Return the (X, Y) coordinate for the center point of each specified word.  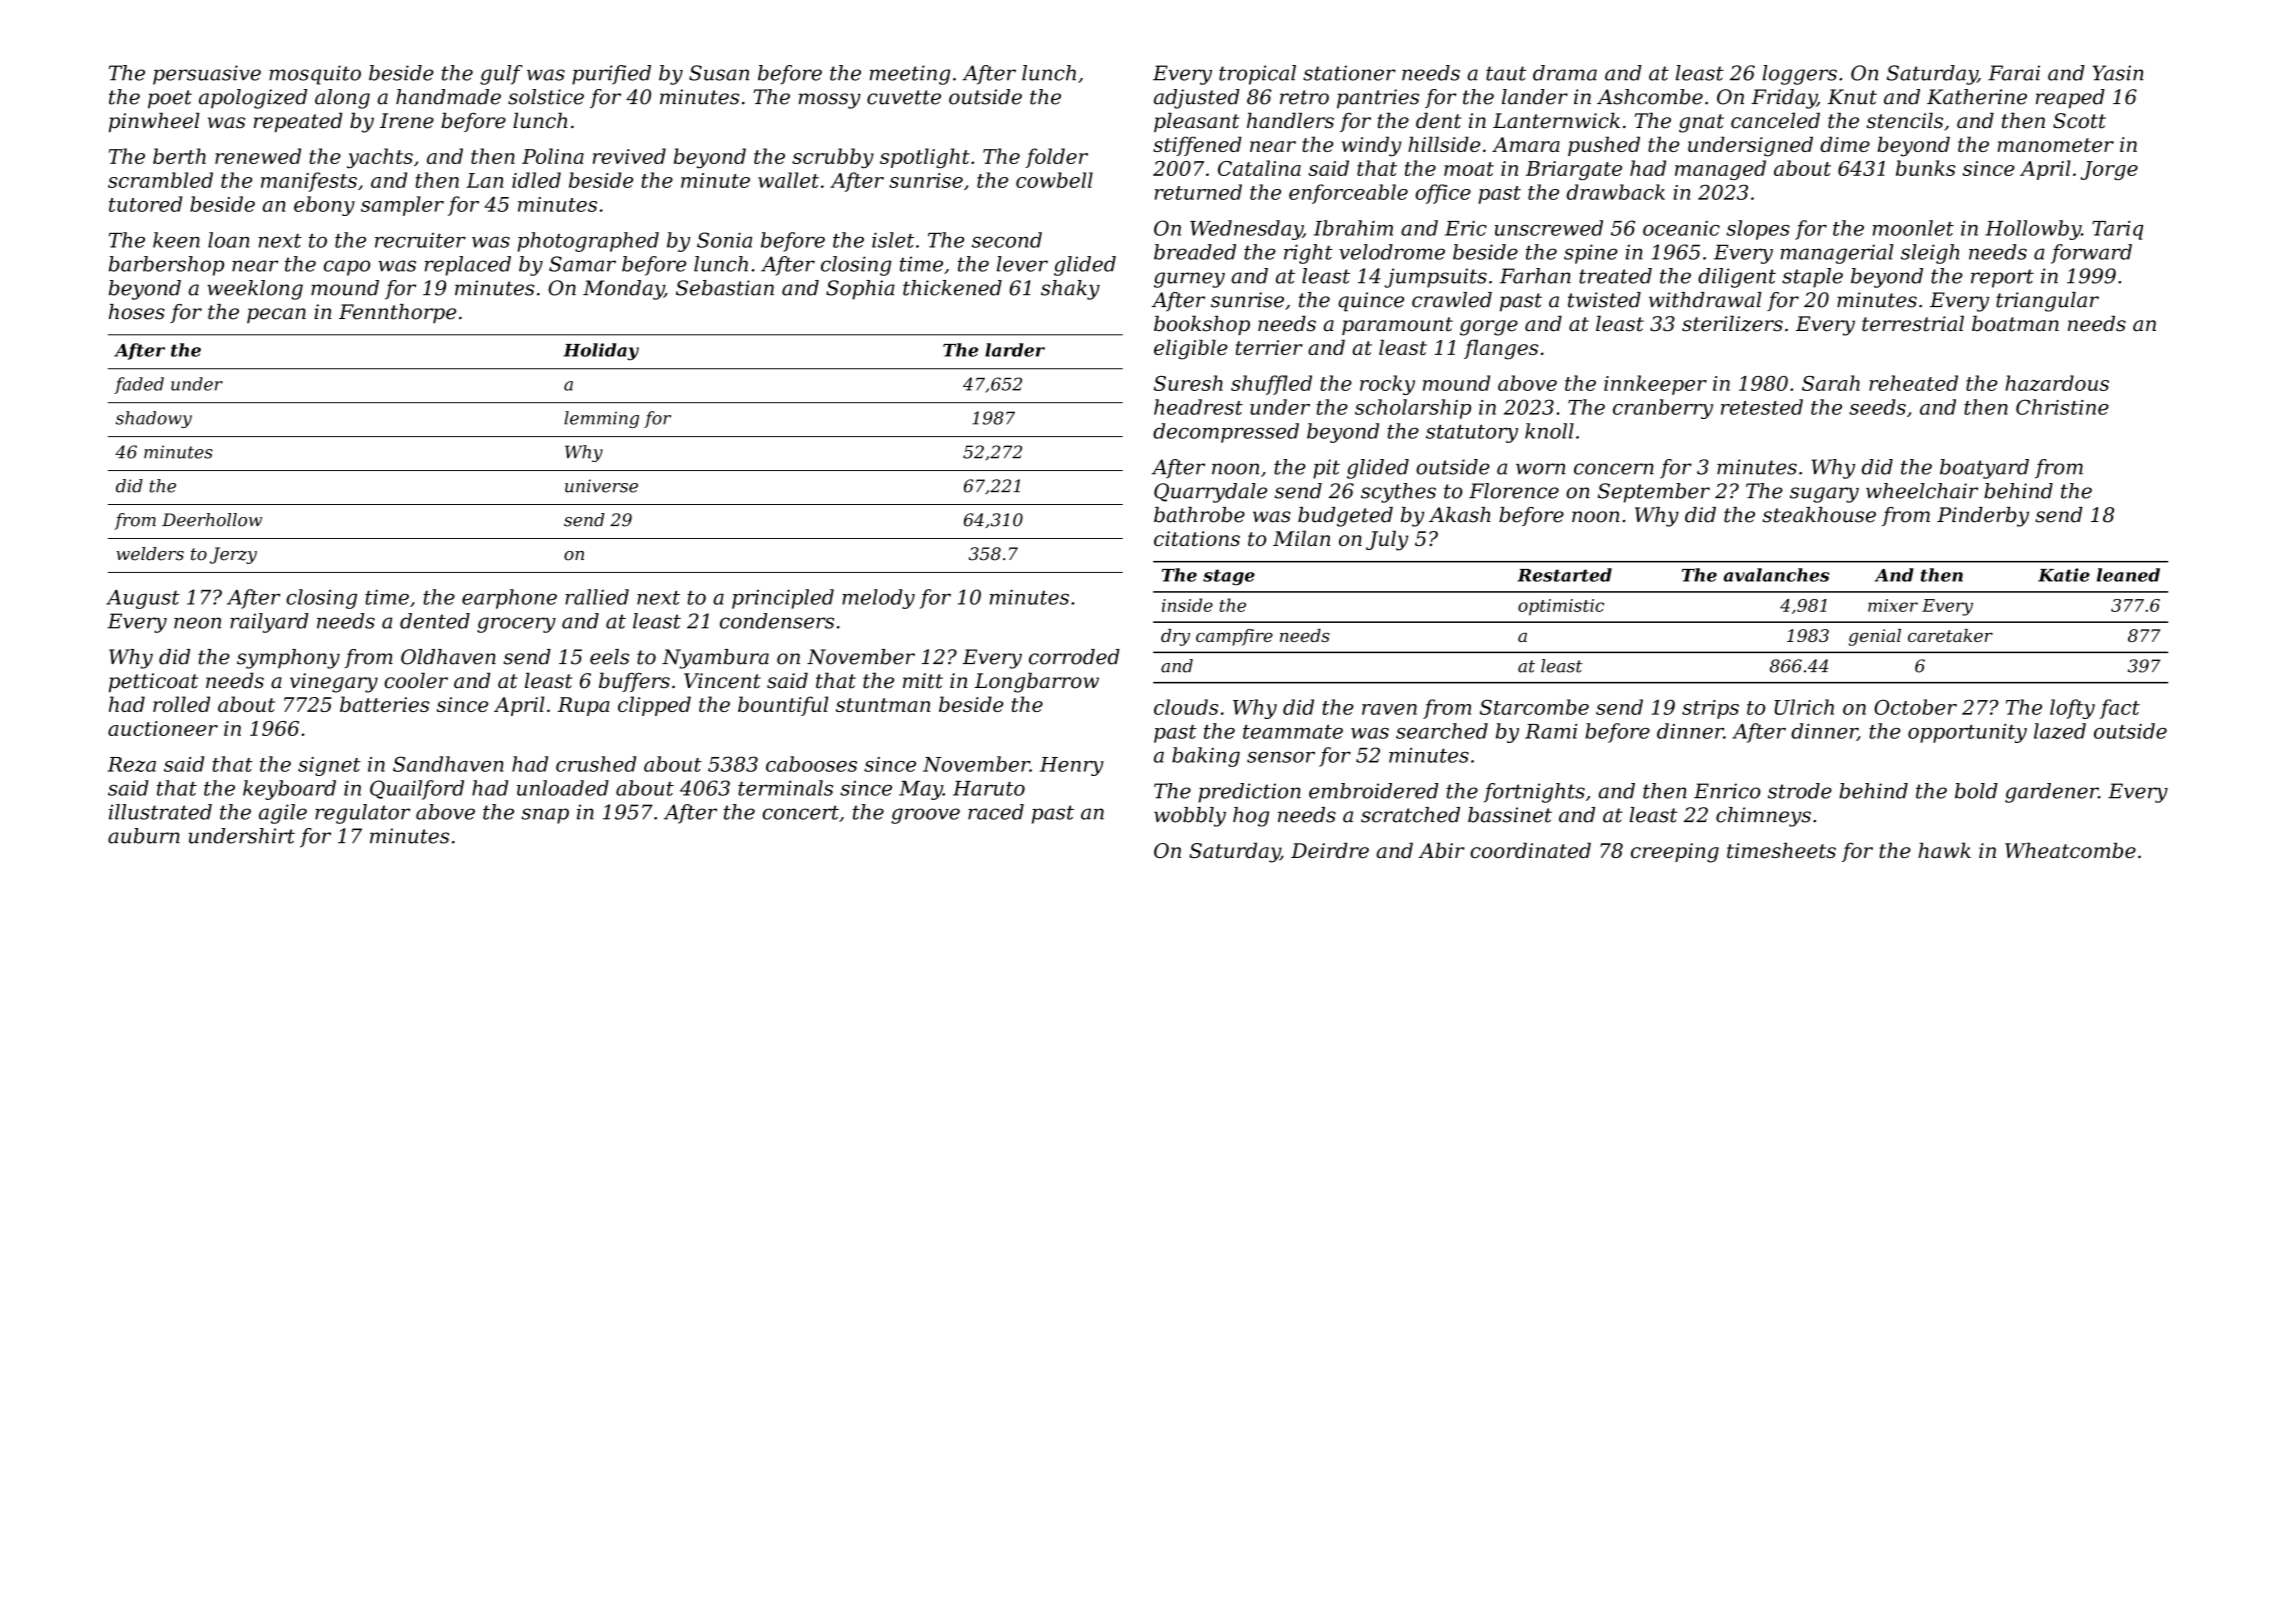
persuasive (207, 75)
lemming (601, 419)
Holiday (601, 352)
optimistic (1561, 607)
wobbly (1190, 817)
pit (1326, 469)
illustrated (160, 812)
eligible (1191, 349)
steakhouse (1819, 515)
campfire (1234, 637)
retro (1304, 97)
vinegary (334, 683)
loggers (1799, 75)
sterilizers (1732, 324)
